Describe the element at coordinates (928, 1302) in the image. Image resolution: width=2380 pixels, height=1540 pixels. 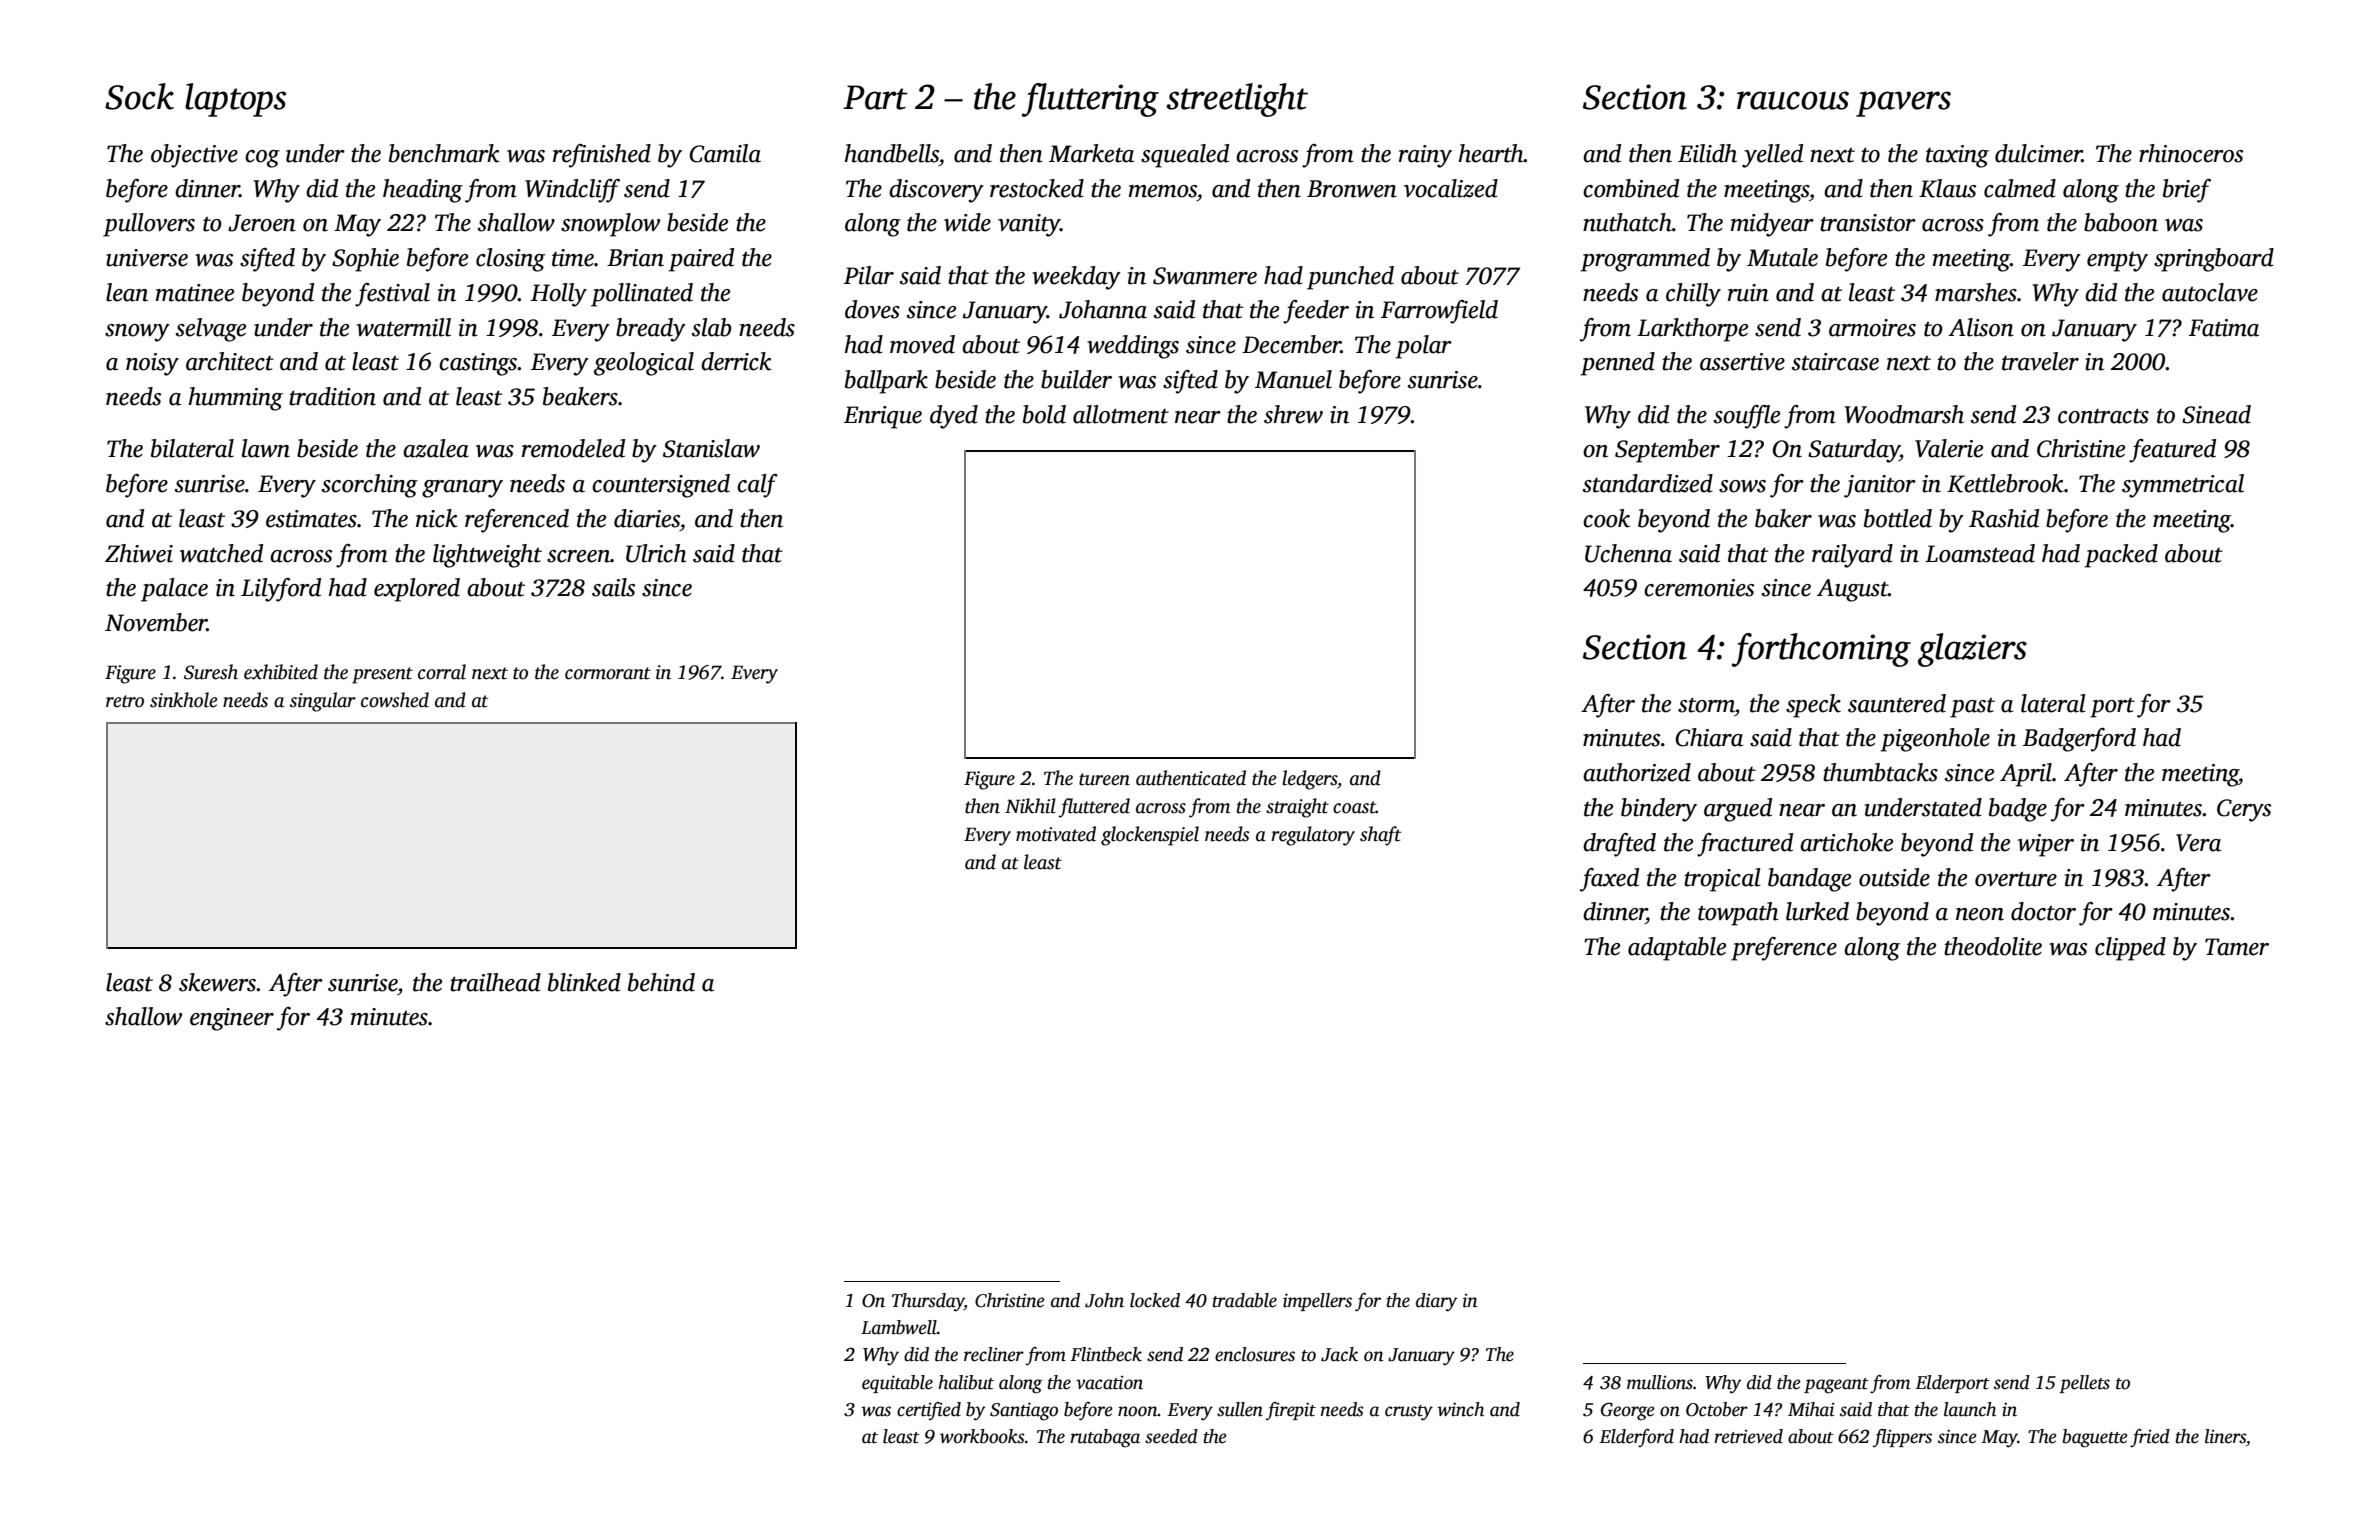
I see `Thursday` at that location.
